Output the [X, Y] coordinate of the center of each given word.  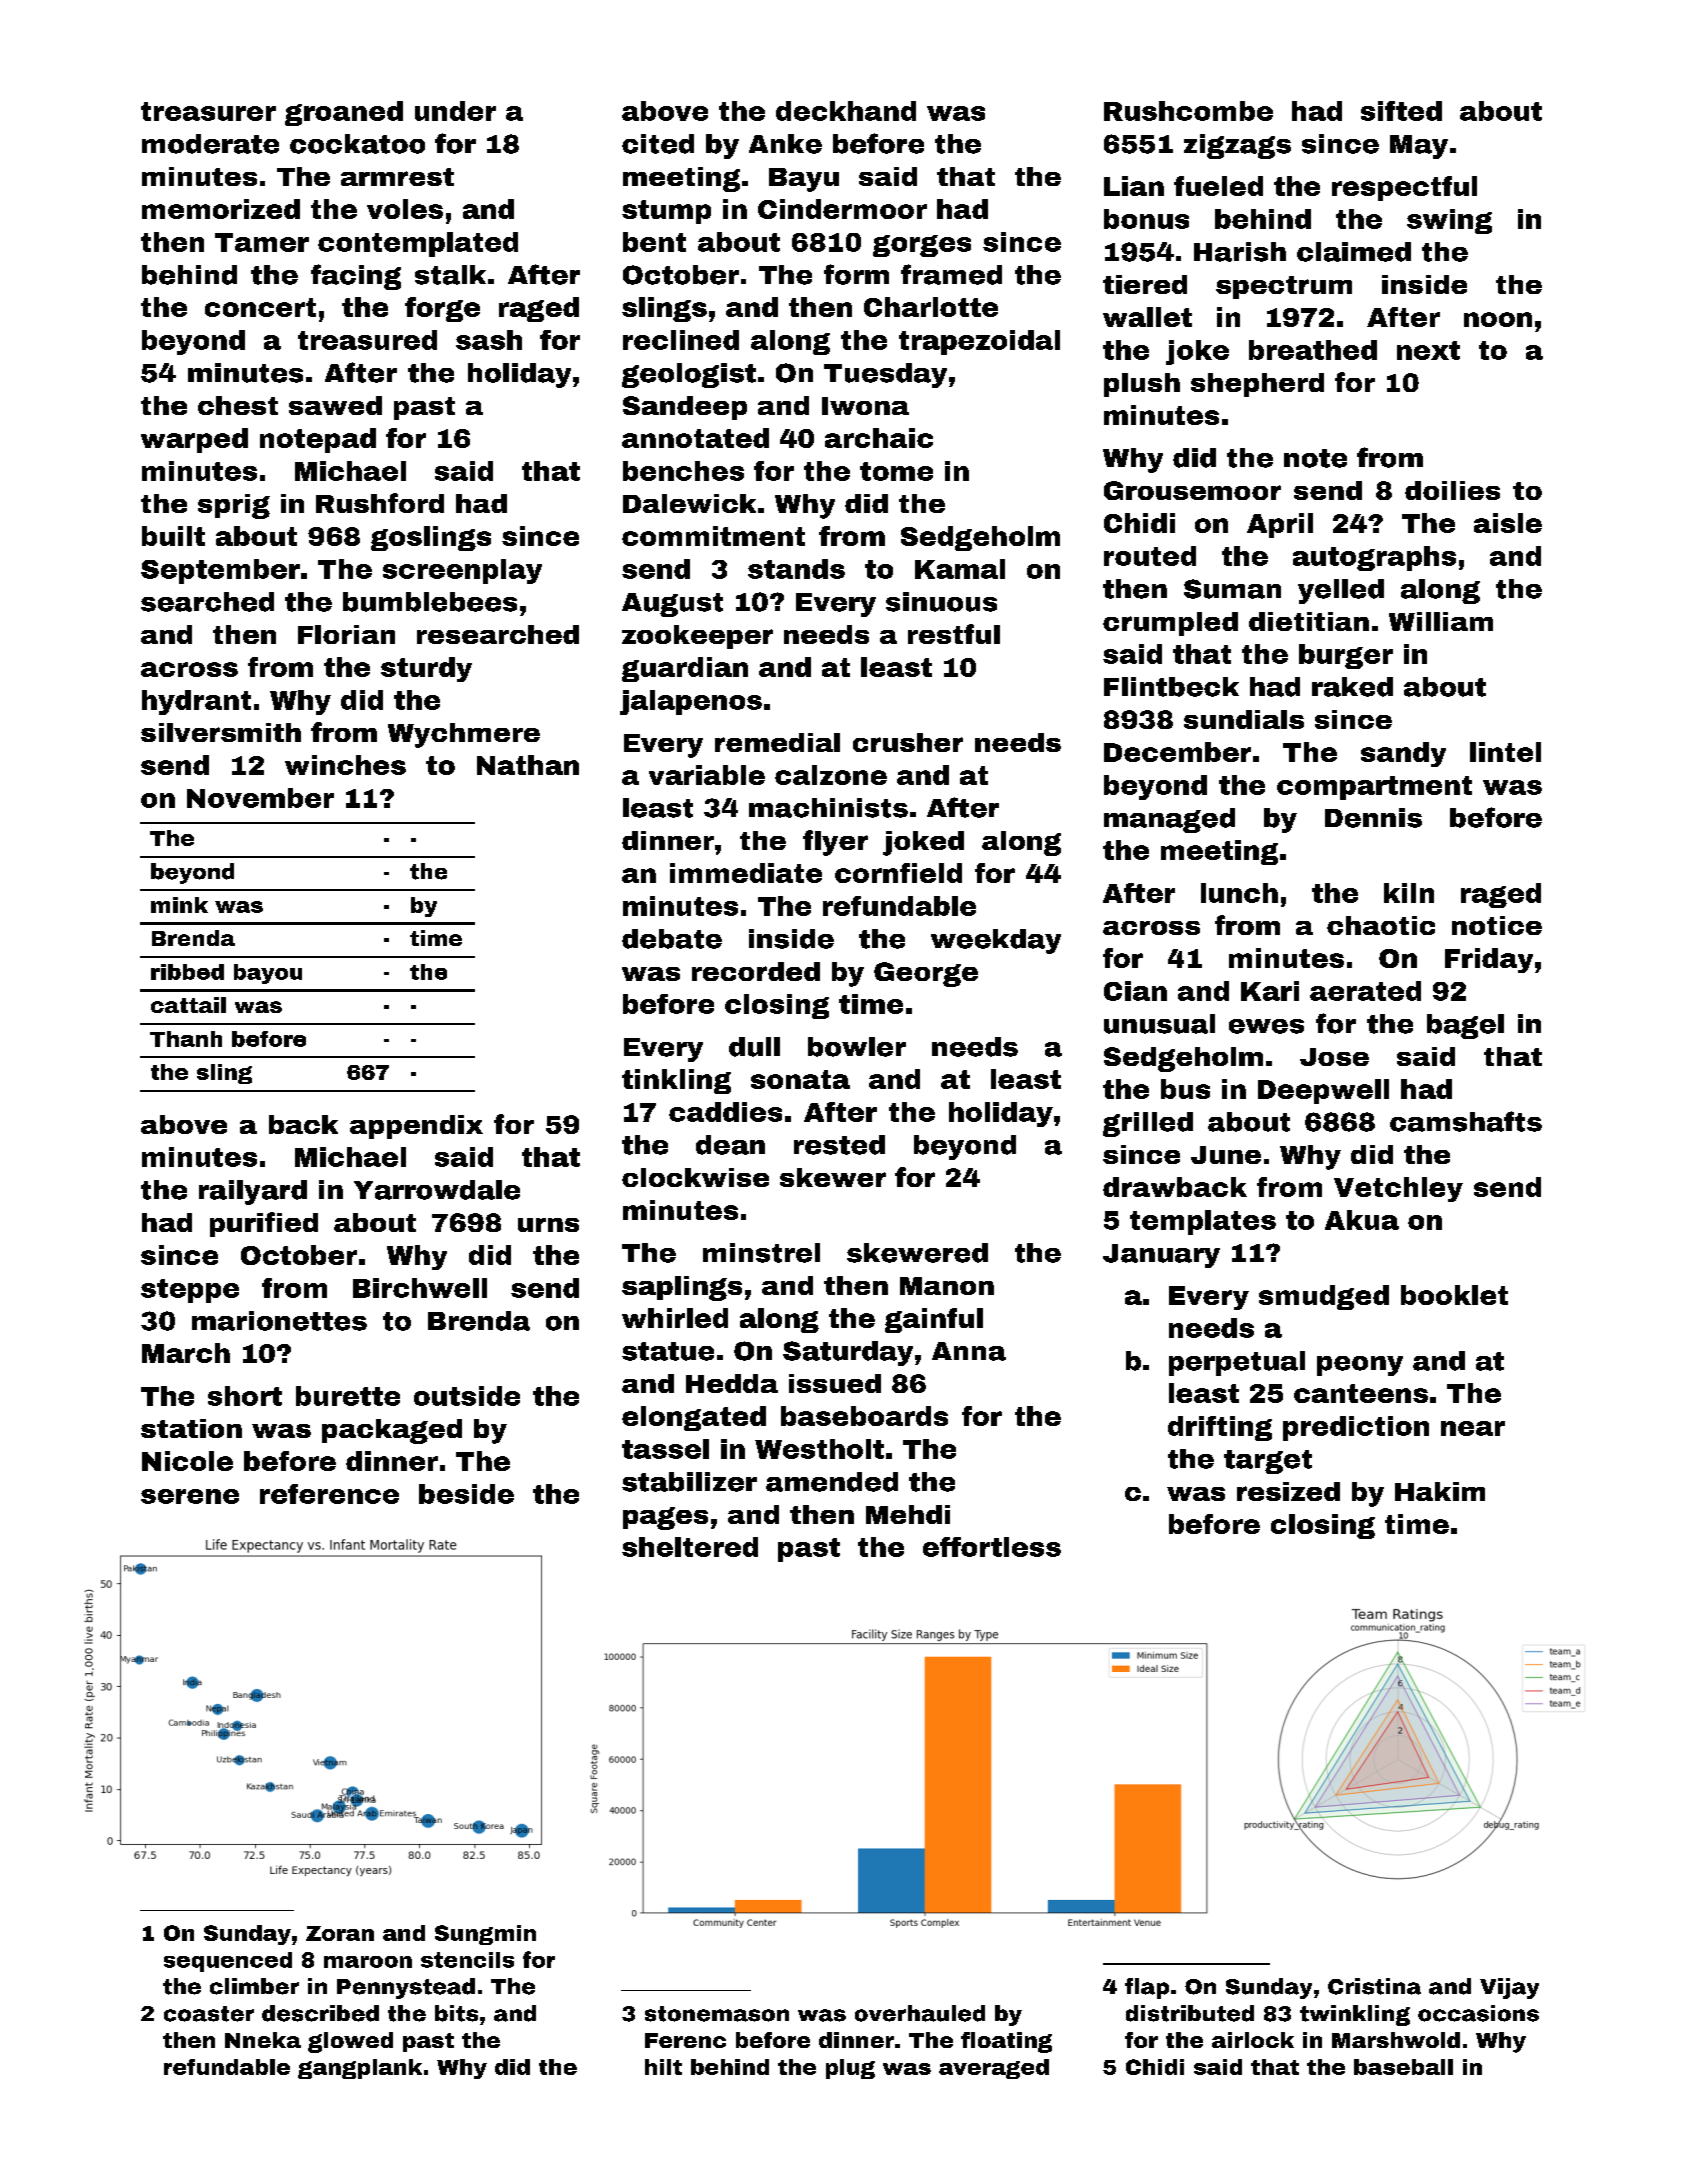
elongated [694, 1418]
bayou [268, 974]
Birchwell [420, 1288]
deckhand [846, 111]
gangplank [360, 2069]
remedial [777, 742]
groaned [344, 113]
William [1441, 621]
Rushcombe [1188, 111]
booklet [1454, 1295]
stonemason [717, 2014]
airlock [1253, 2040]
